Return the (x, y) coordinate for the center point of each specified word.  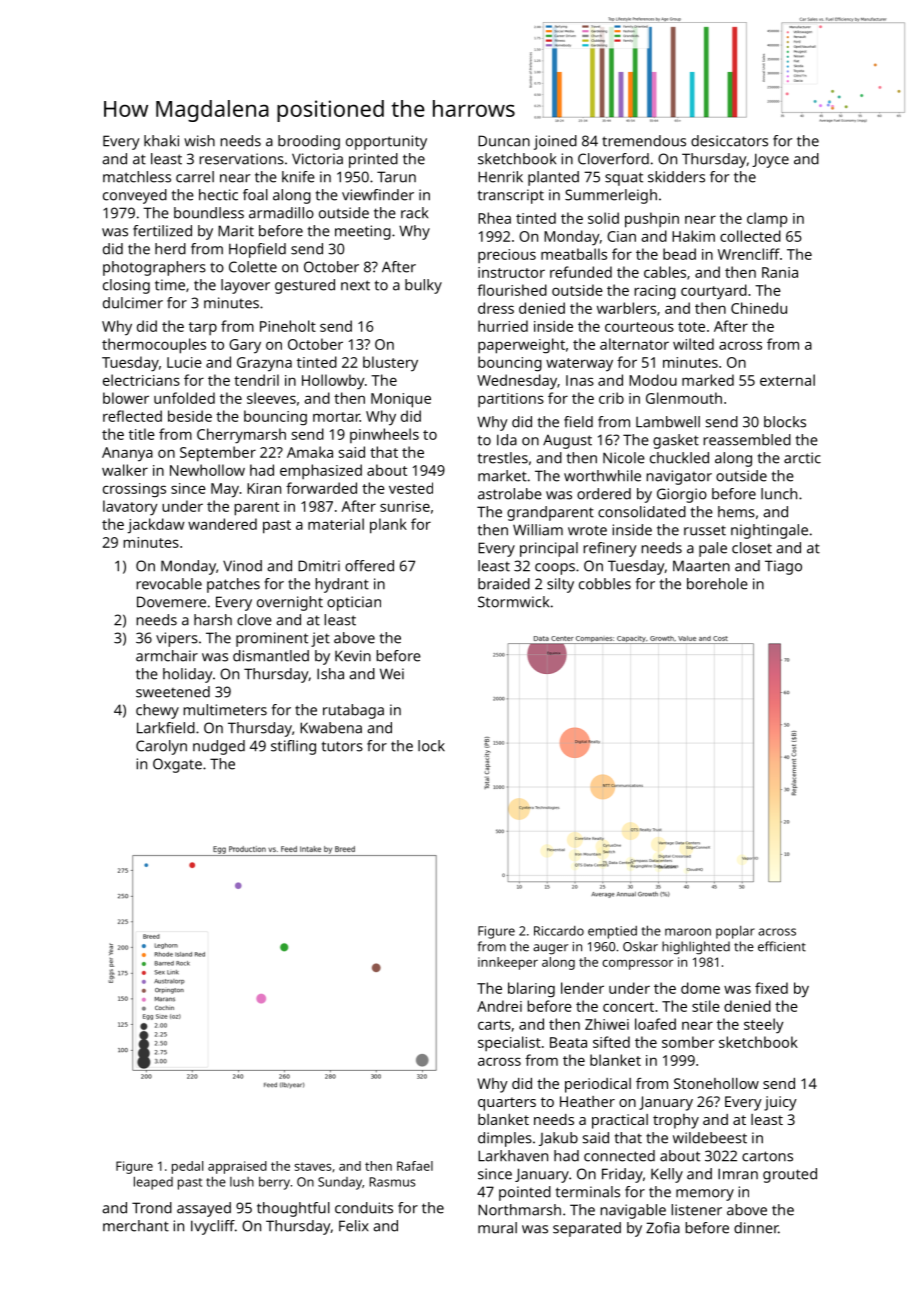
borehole (717, 584)
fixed (771, 988)
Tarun (396, 177)
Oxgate (177, 765)
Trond (152, 1208)
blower (126, 398)
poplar (735, 932)
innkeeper (508, 963)
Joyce (770, 160)
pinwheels (384, 435)
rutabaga (353, 711)
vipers (177, 639)
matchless (137, 177)
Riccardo (559, 931)
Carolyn (161, 747)
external (787, 380)
